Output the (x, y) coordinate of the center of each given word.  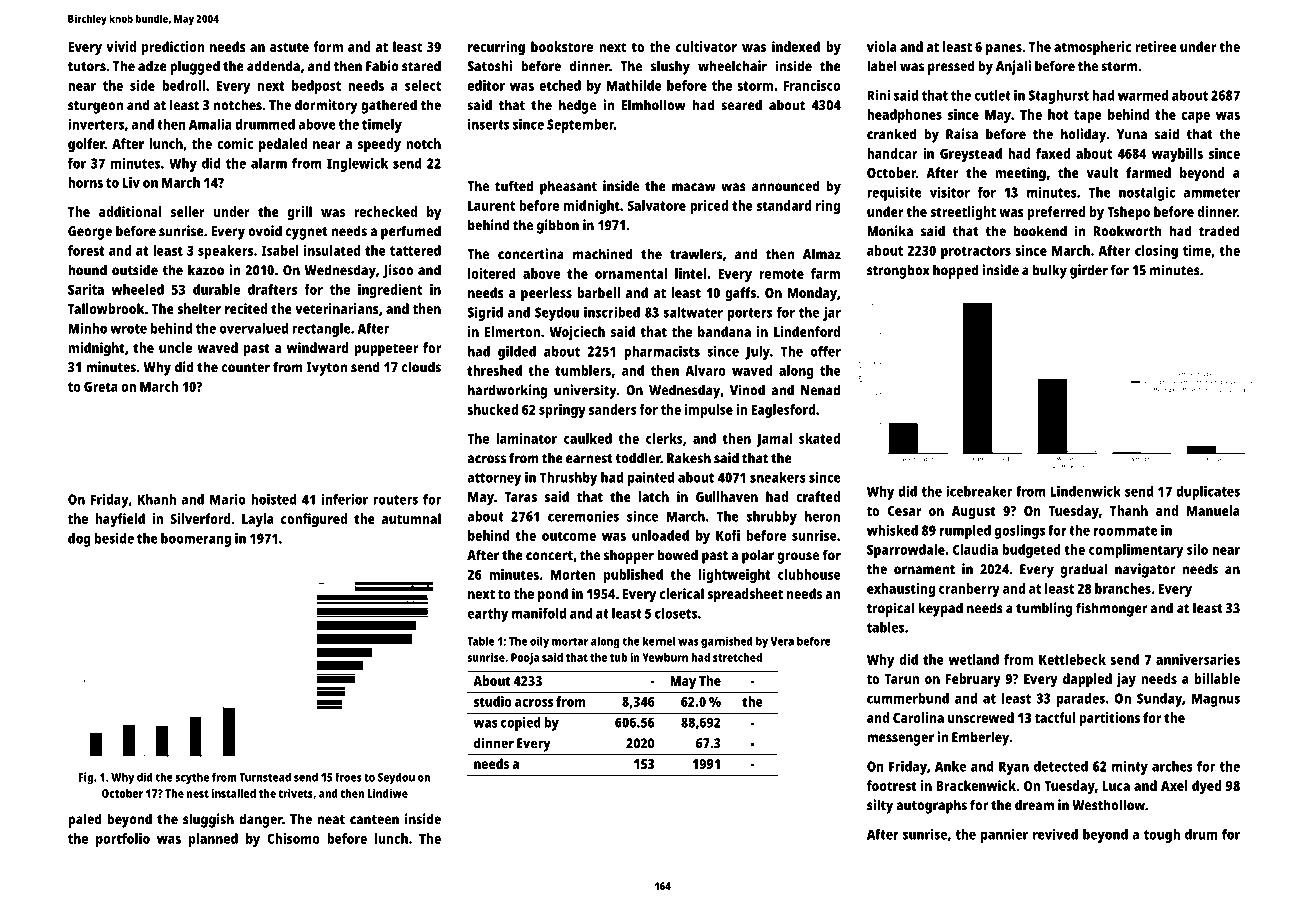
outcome (569, 536)
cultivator (706, 46)
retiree (1156, 46)
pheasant (568, 187)
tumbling (1044, 609)
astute (289, 47)
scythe (192, 778)
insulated (332, 250)
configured (314, 520)
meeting (1020, 174)
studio (493, 701)
